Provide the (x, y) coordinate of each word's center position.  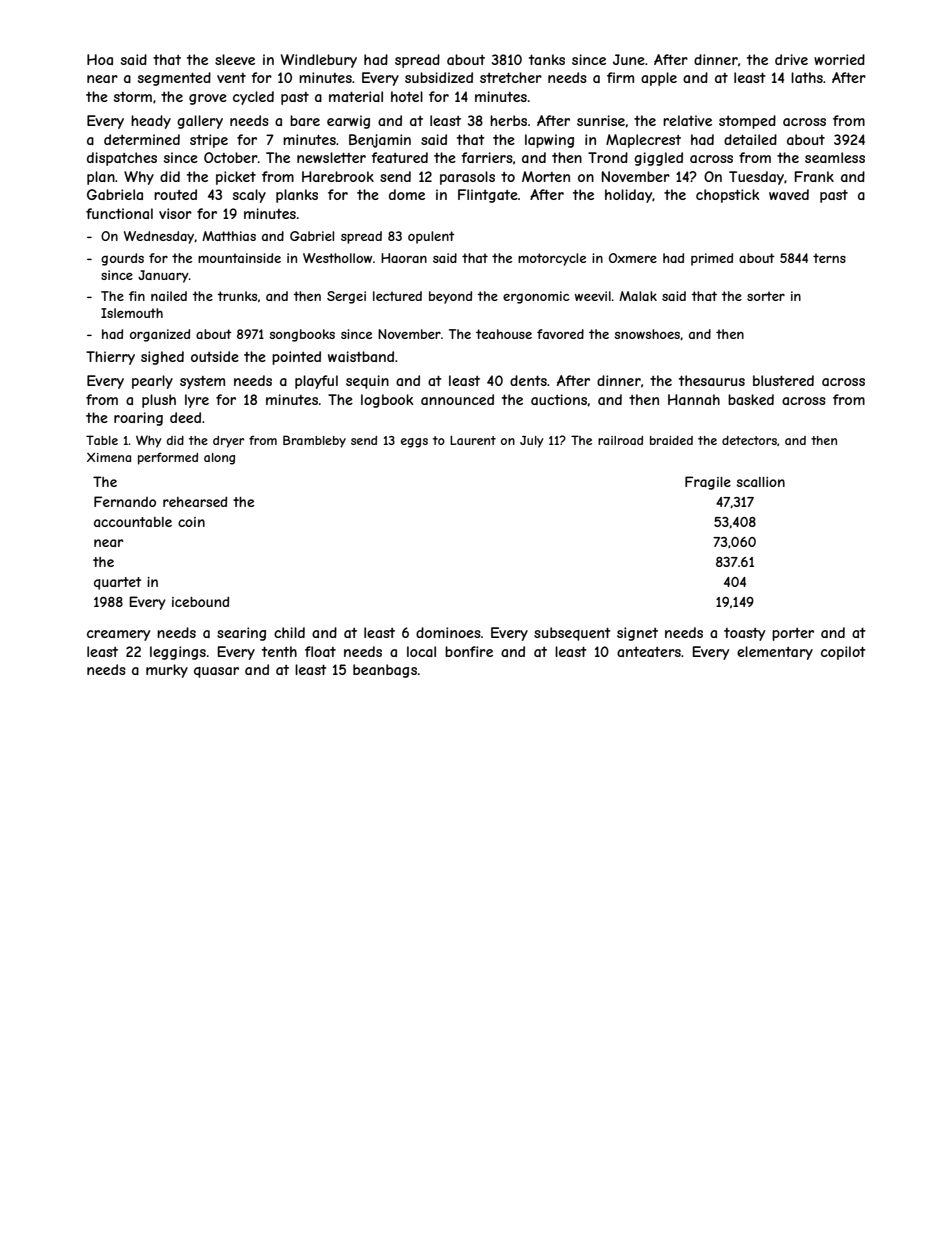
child (289, 632)
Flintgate (488, 196)
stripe (209, 141)
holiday (629, 196)
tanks (547, 59)
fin (137, 296)
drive (791, 59)
